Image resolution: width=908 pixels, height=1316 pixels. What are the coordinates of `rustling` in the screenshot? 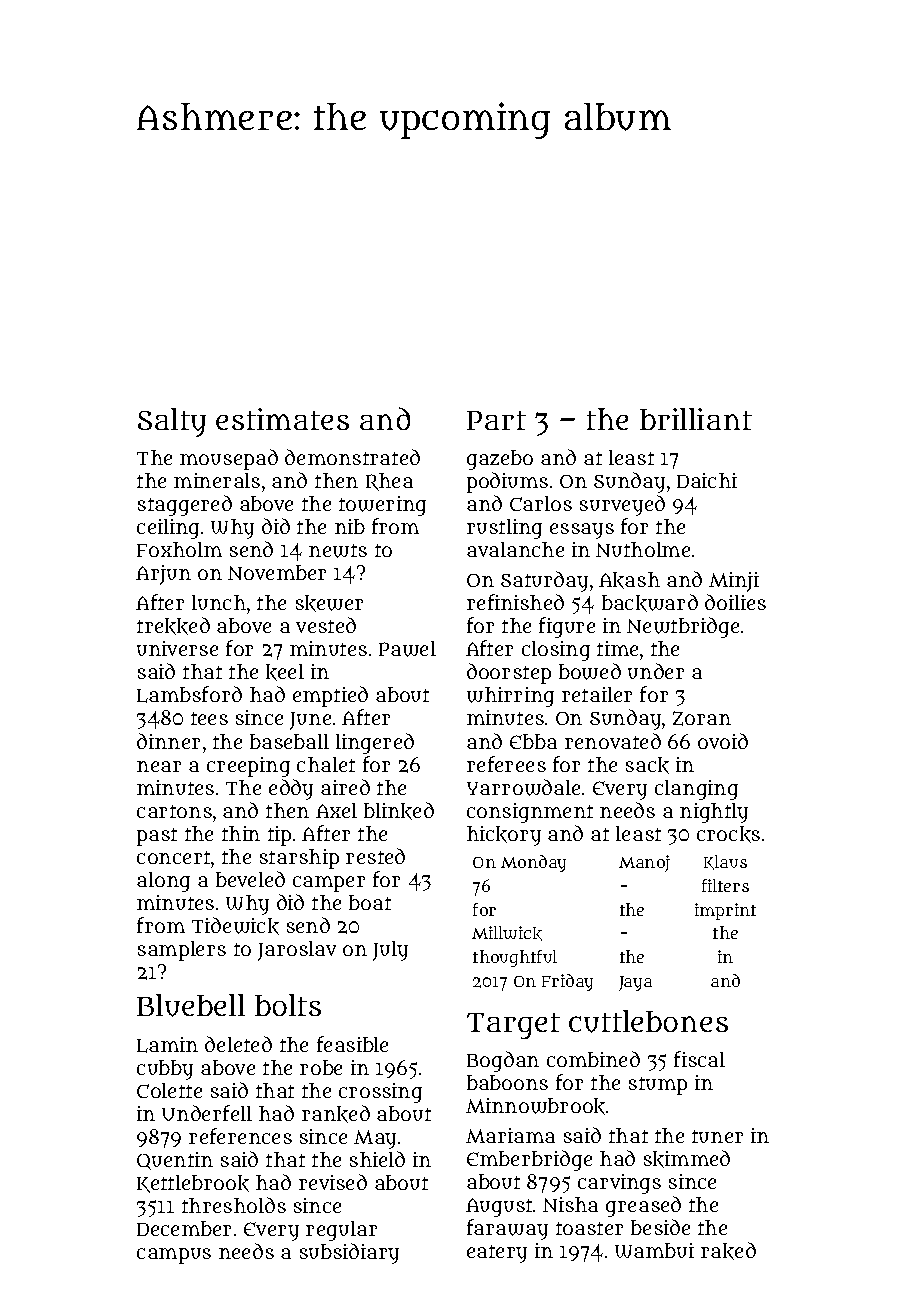 It's located at (504, 529).
